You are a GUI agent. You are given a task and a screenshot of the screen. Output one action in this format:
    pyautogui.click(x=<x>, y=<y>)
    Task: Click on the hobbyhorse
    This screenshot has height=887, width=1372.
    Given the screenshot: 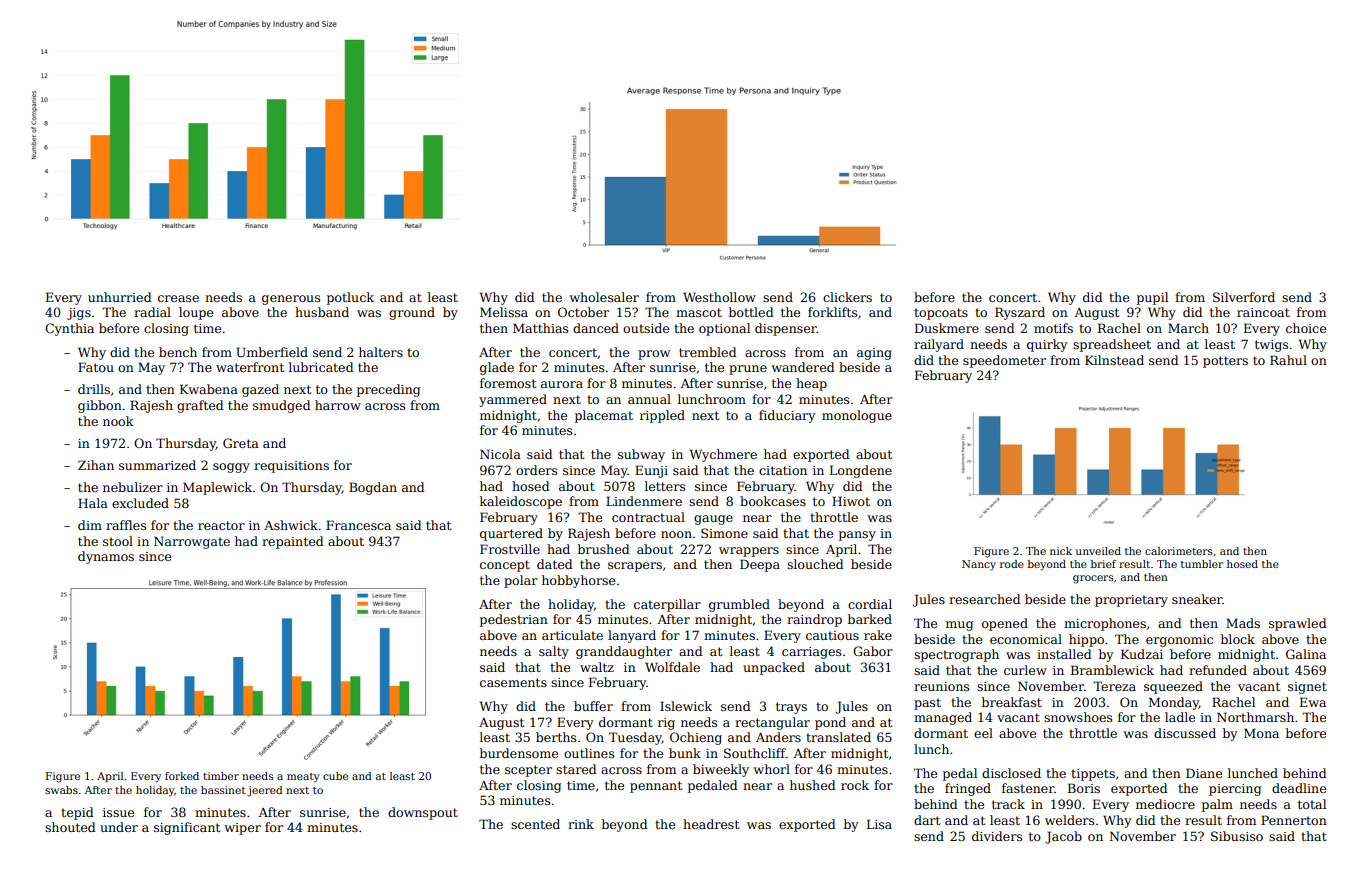 What is the action you would take?
    pyautogui.click(x=578, y=581)
